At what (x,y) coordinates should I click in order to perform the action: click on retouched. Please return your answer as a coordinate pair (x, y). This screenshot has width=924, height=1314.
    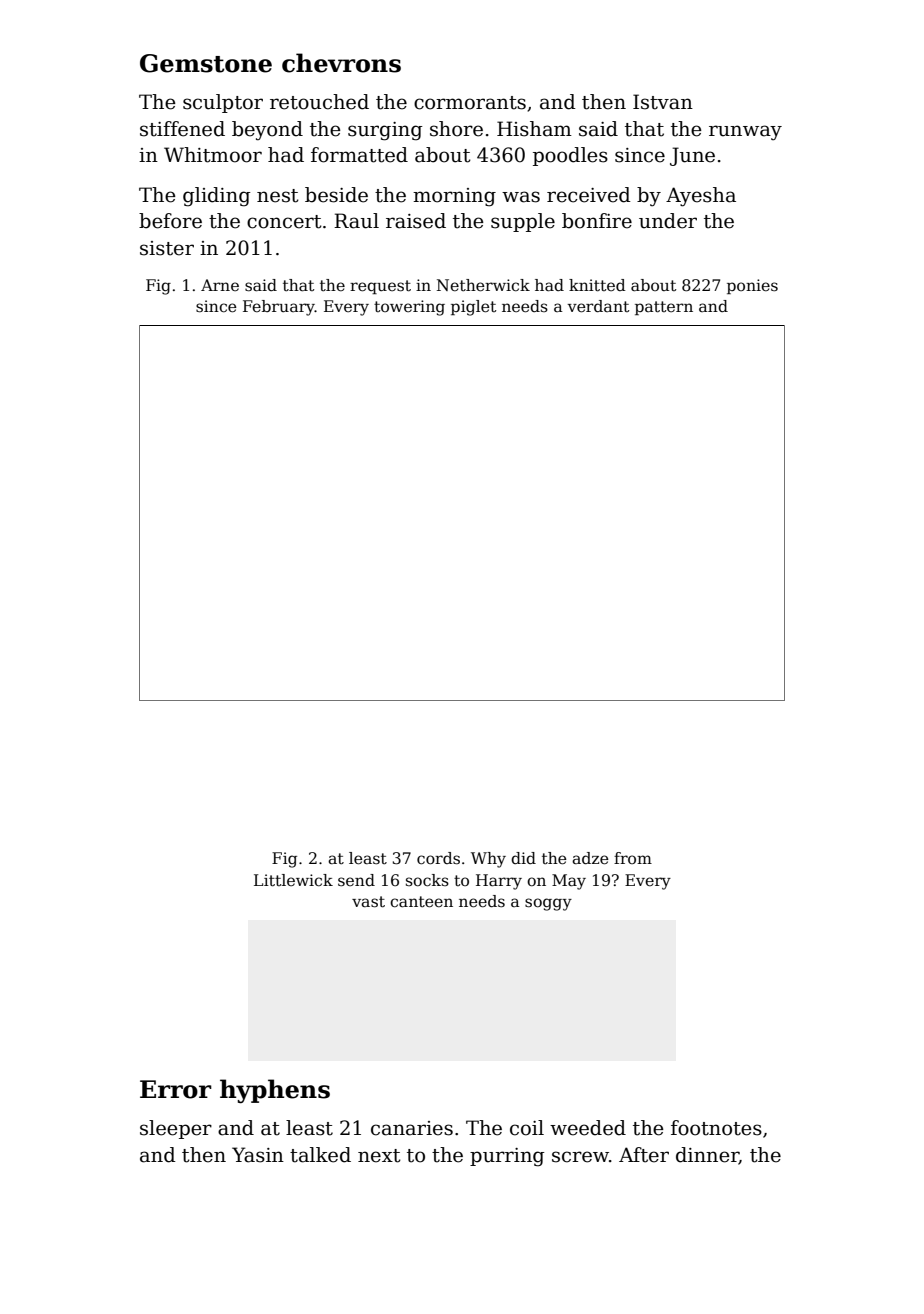
    Looking at the image, I should click on (319, 102).
